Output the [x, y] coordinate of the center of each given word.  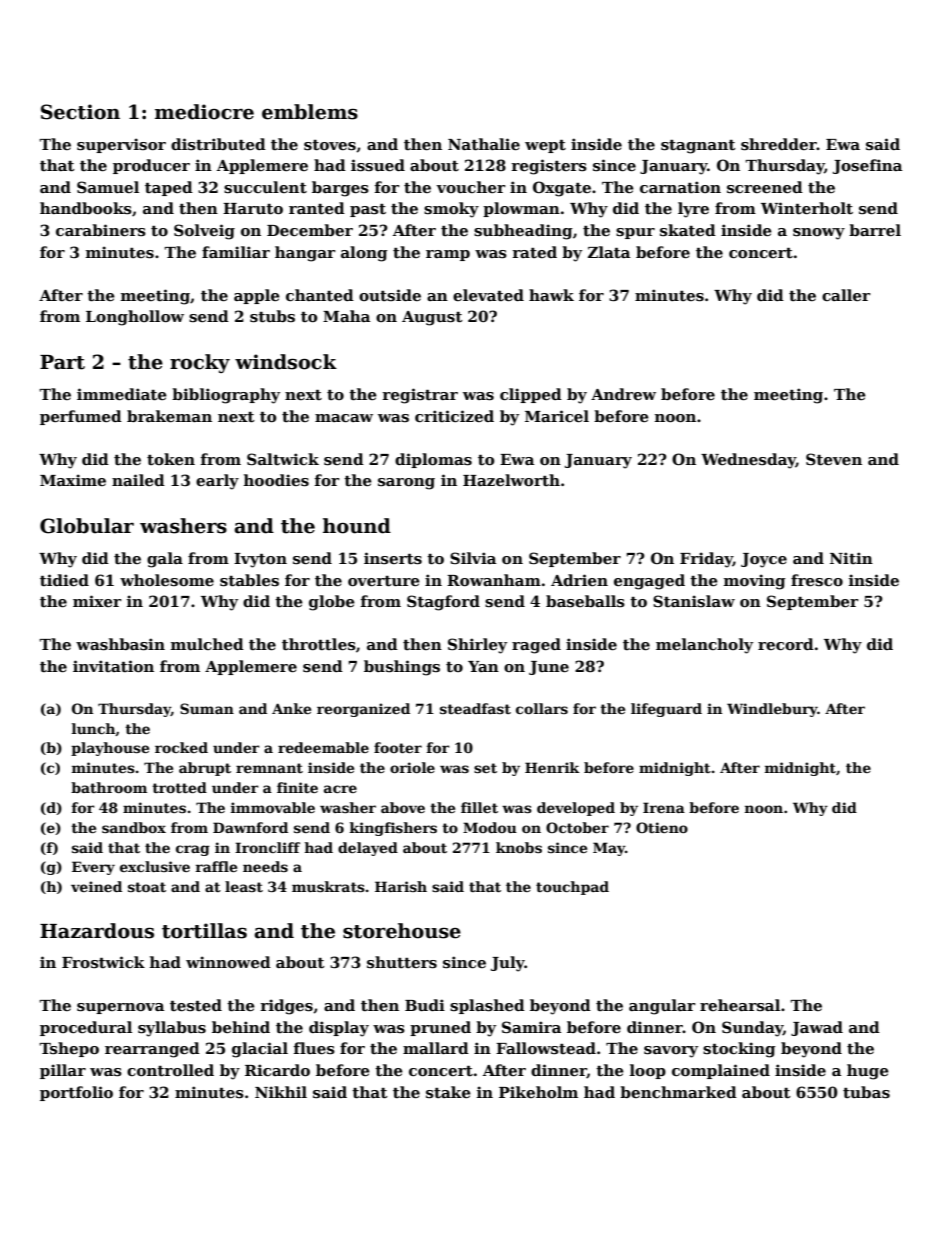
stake [448, 1092]
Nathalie [484, 144]
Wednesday [748, 461]
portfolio [76, 1093]
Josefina [867, 166]
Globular [87, 526]
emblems [310, 112]
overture [384, 581]
